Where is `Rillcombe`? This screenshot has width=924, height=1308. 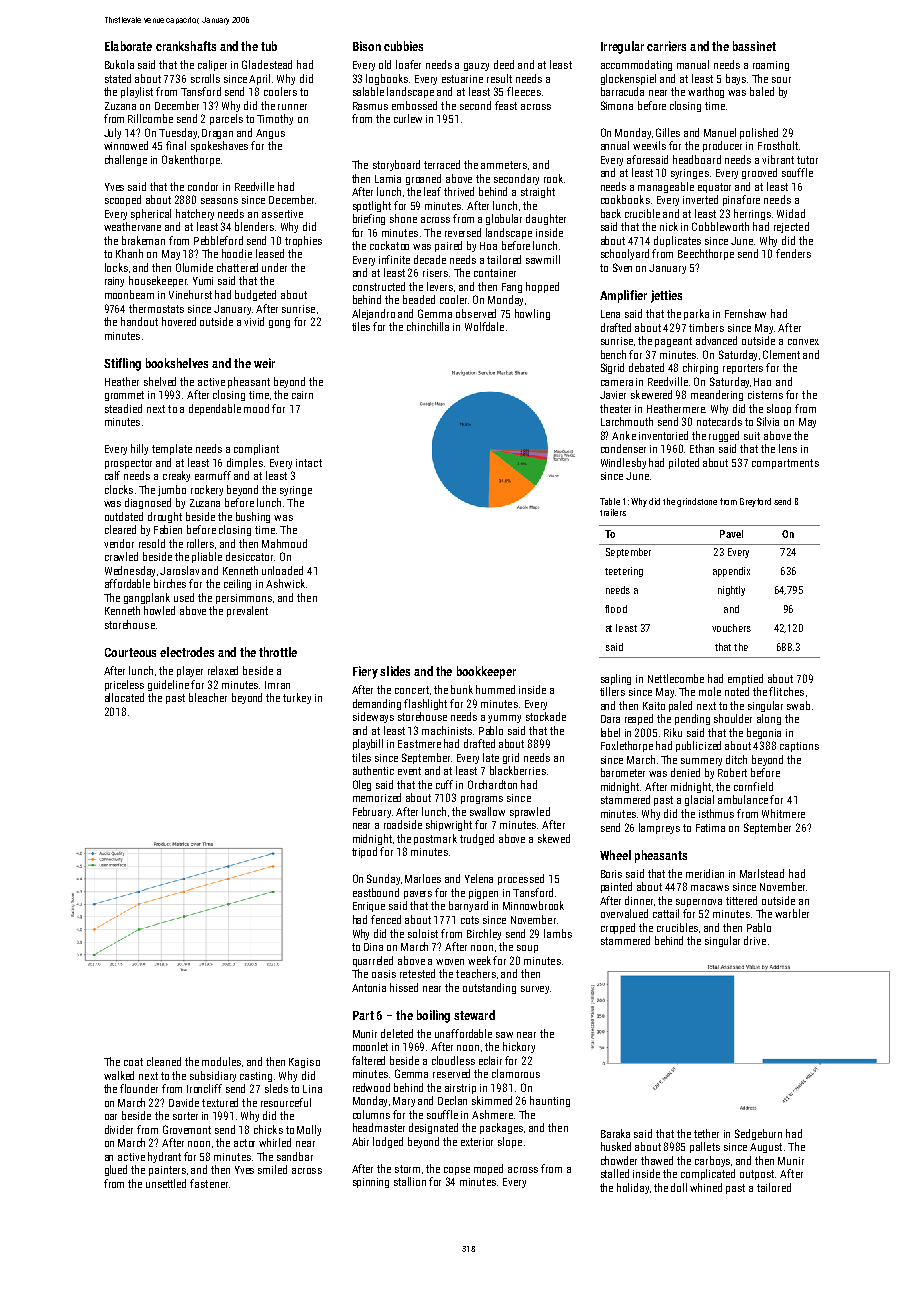
Rillcombe is located at coordinates (150, 118).
